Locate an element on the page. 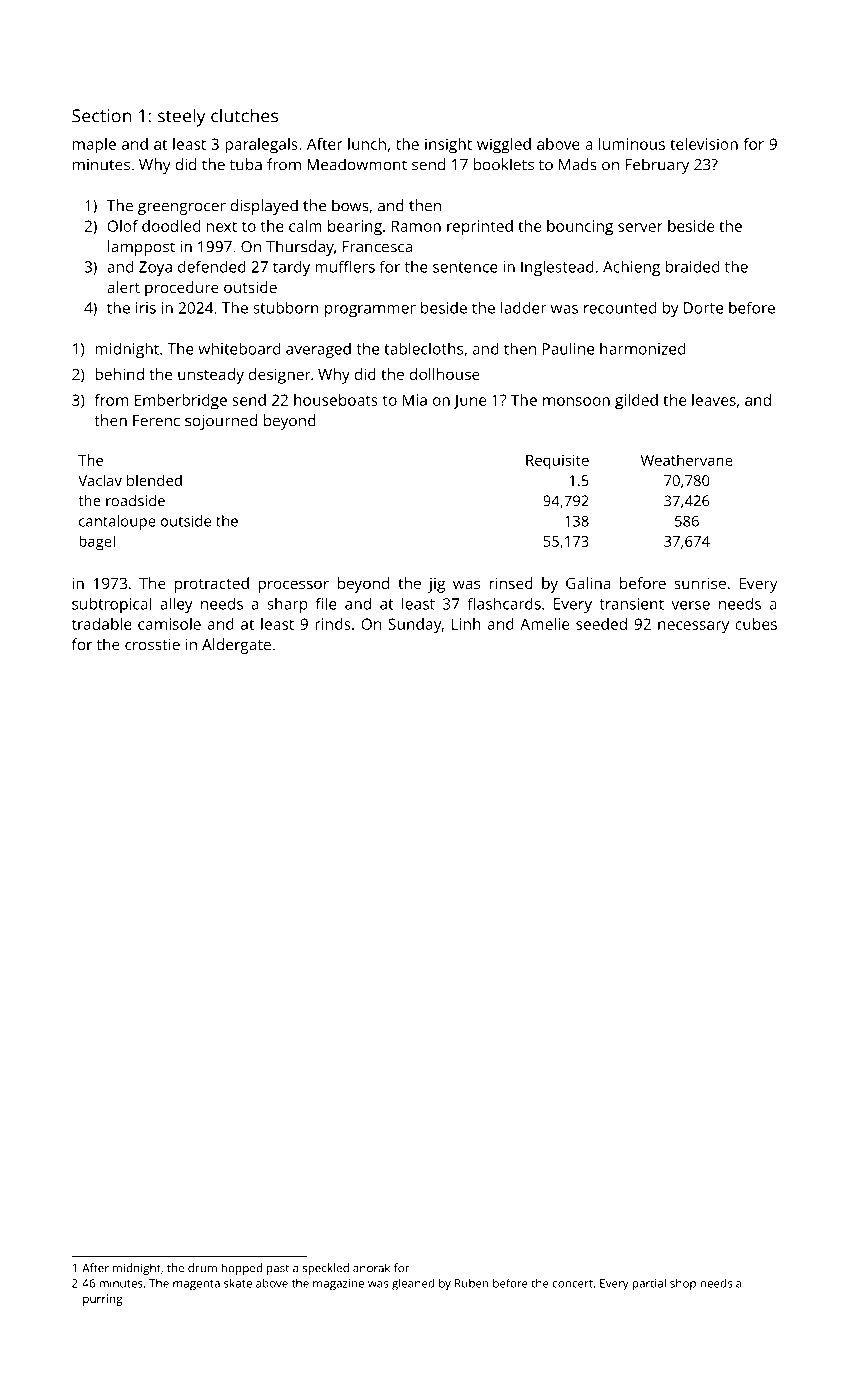  concert is located at coordinates (572, 1284).
